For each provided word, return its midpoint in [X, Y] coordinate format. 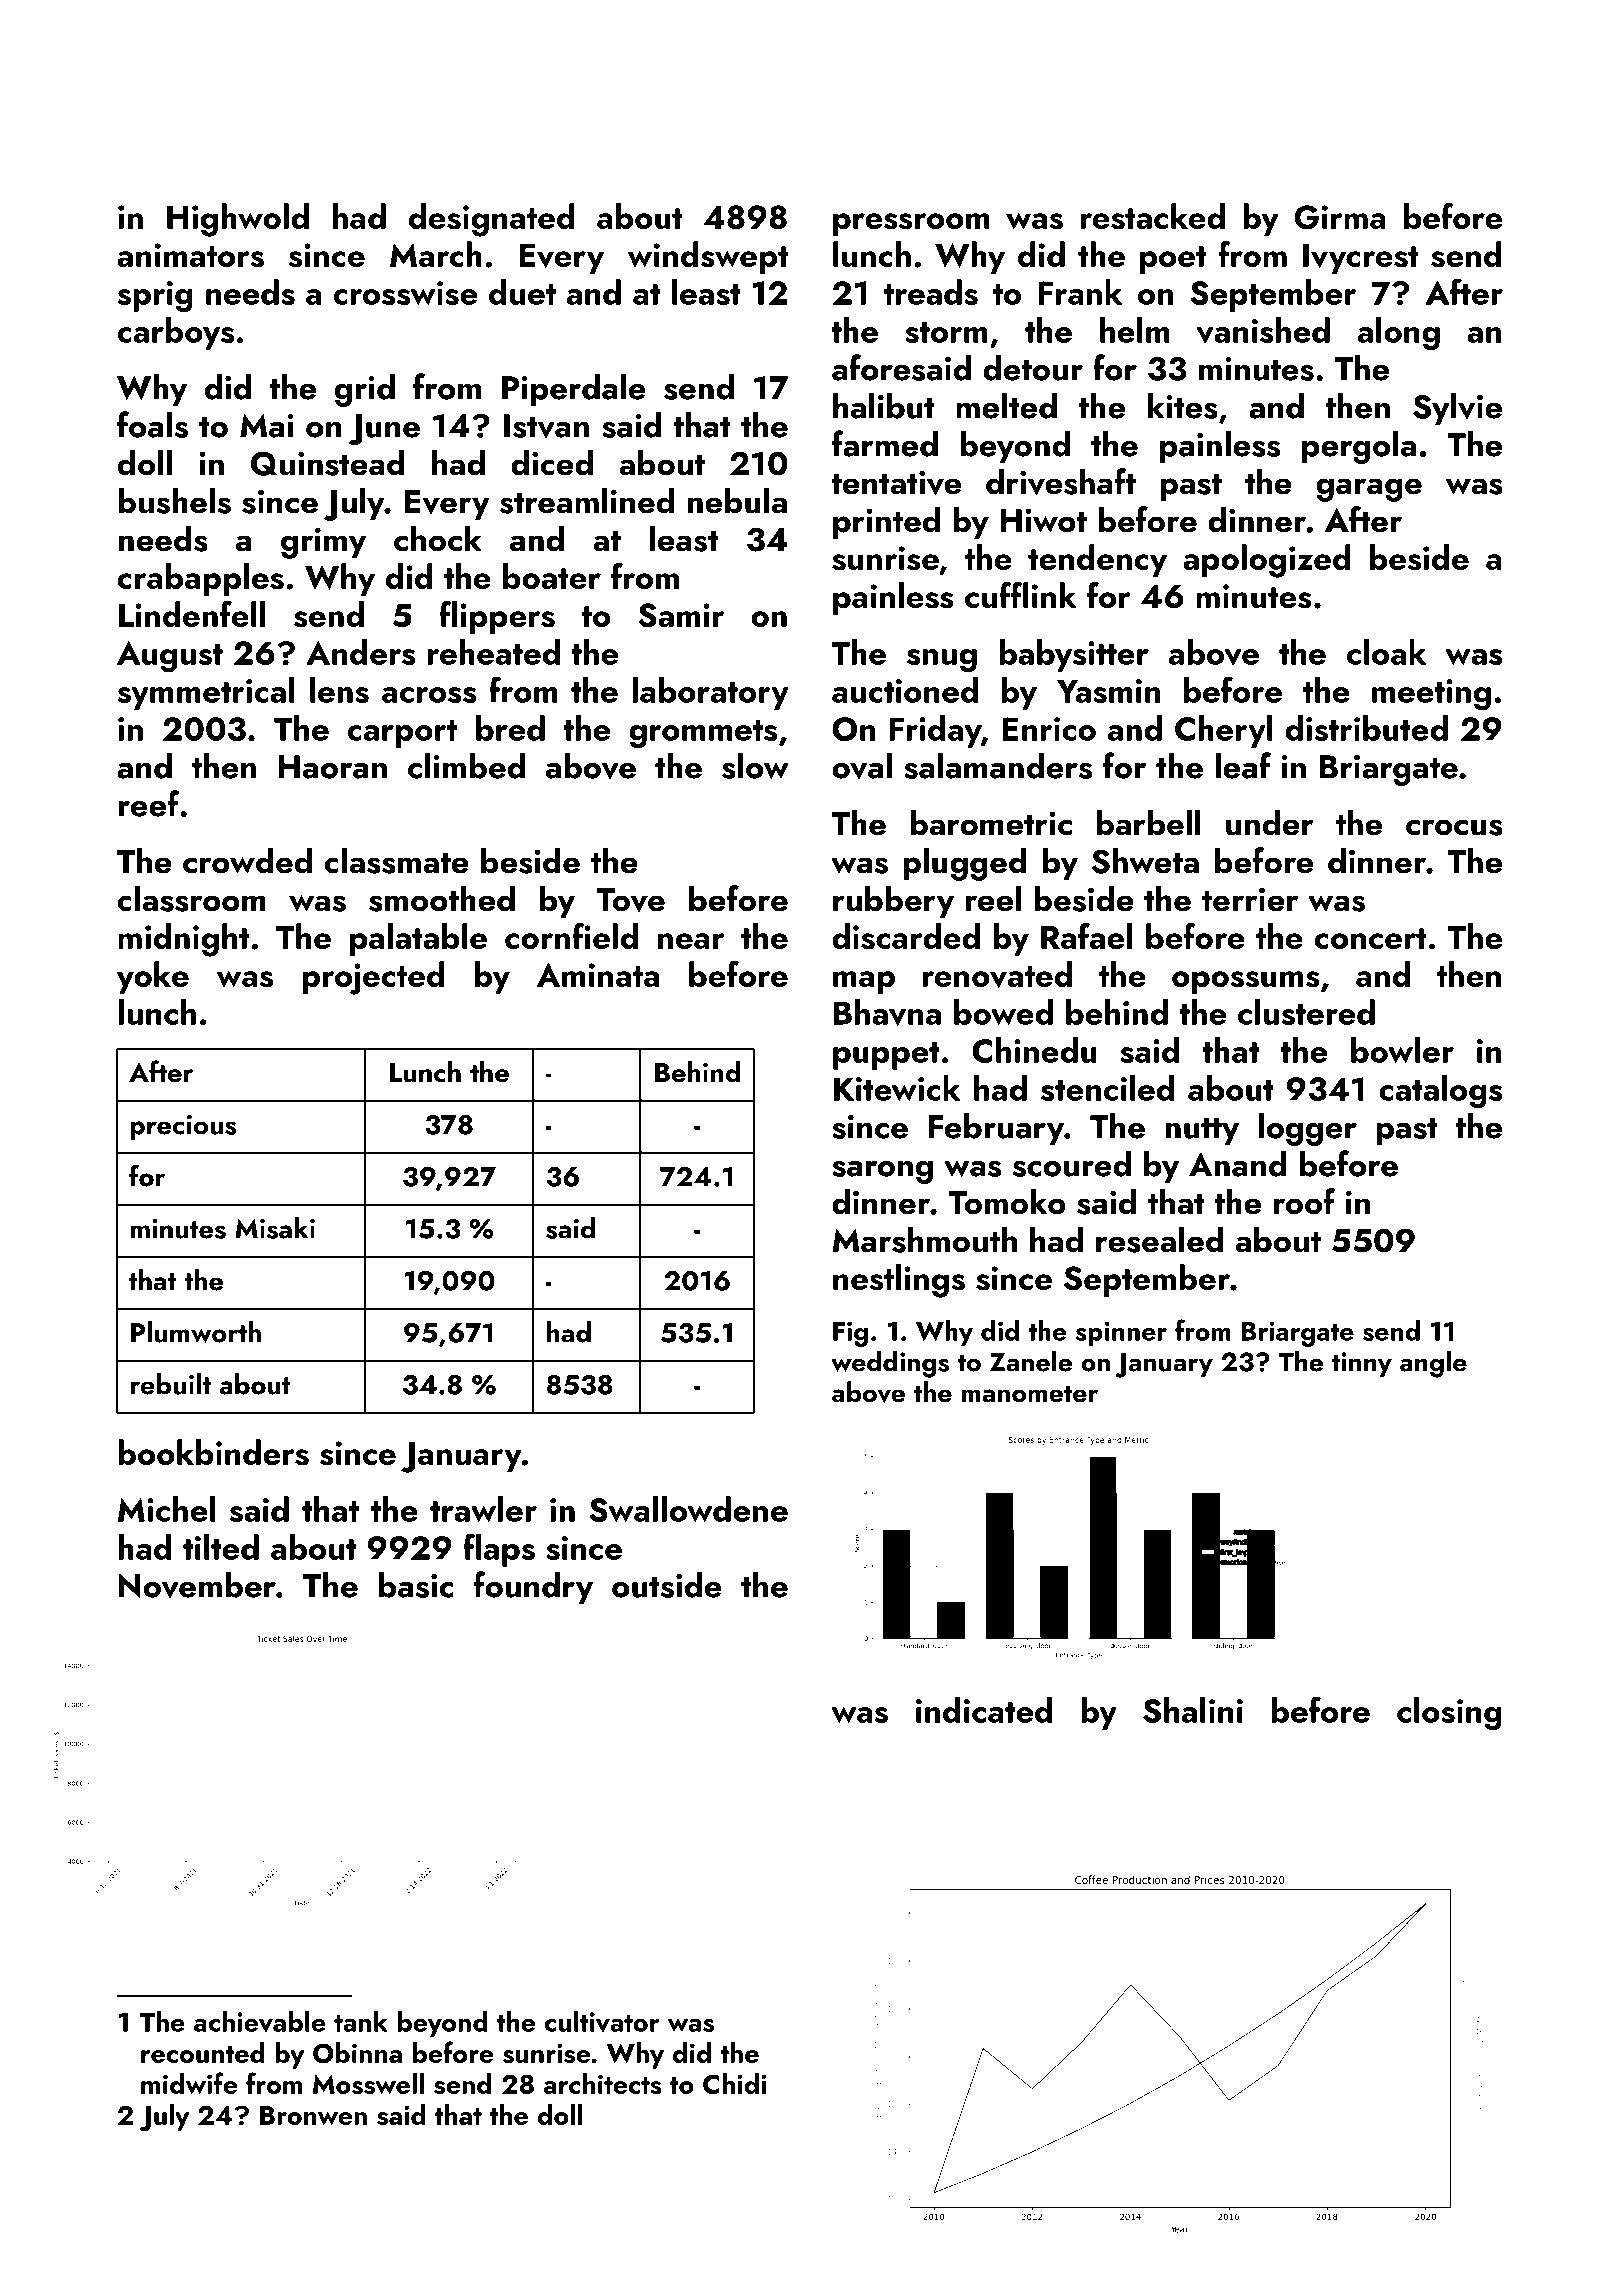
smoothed [442, 898]
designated [492, 220]
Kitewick [897, 1088]
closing [1449, 1714]
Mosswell [368, 2084]
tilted [221, 1547]
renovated [997, 974]
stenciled [1107, 1088]
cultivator [602, 2022]
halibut [884, 406]
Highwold [238, 220]
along [1399, 334]
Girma [1340, 217]
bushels [174, 500]
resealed [1160, 1239]
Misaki [275, 1228]
